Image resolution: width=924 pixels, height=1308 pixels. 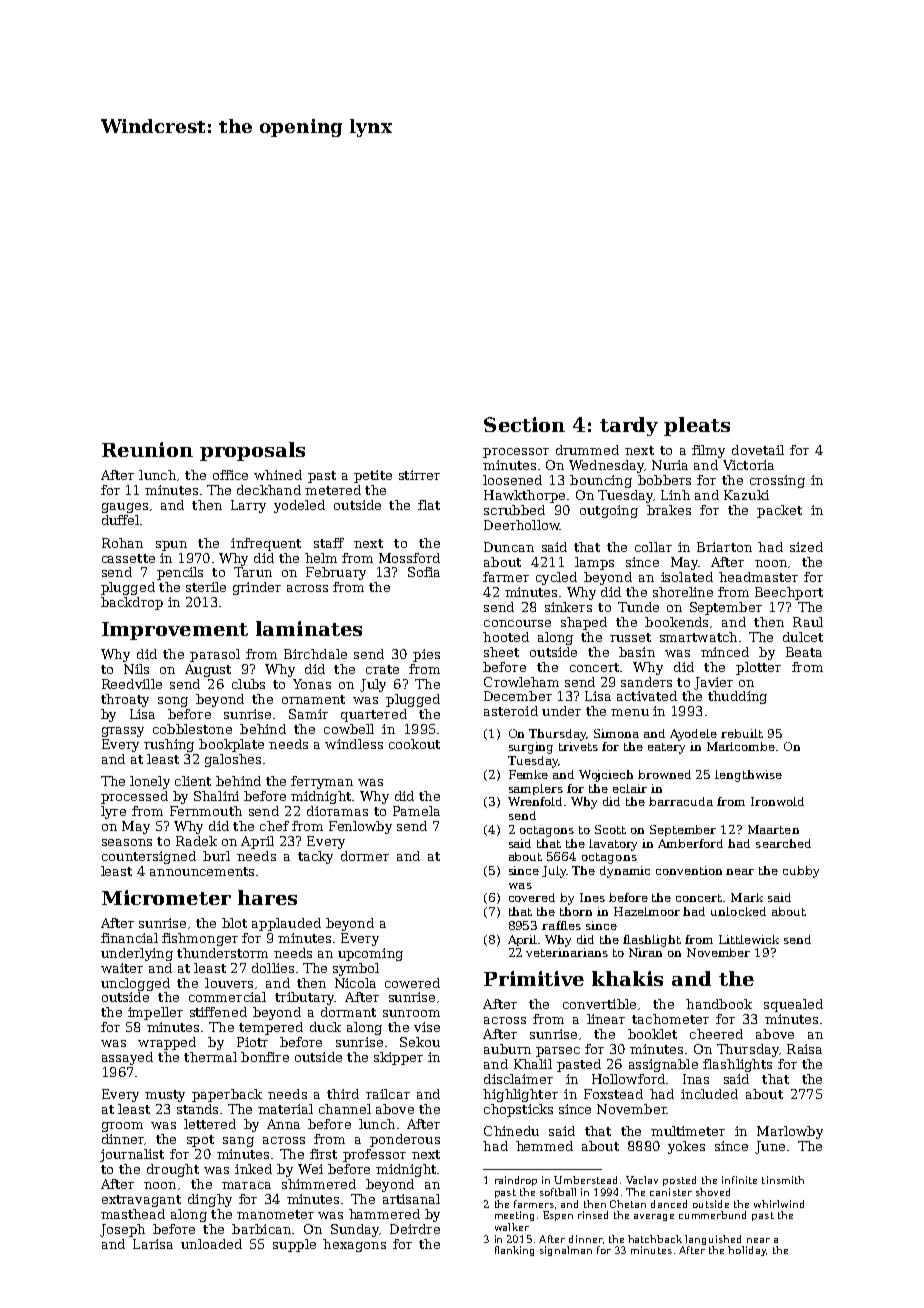 What do you see at coordinates (737, 697) in the screenshot?
I see `thudding` at bounding box center [737, 697].
